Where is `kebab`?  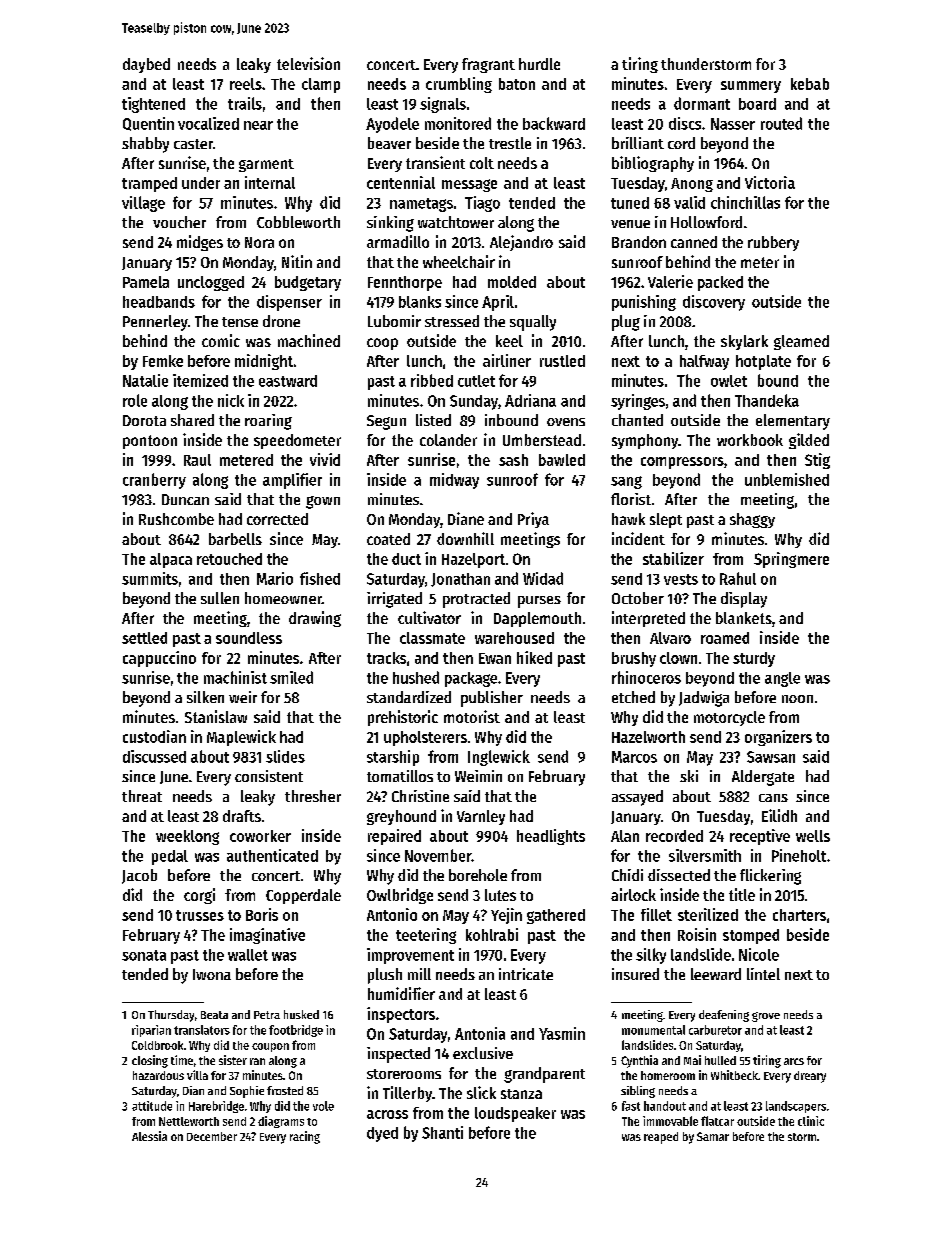 kebab is located at coordinates (810, 84).
